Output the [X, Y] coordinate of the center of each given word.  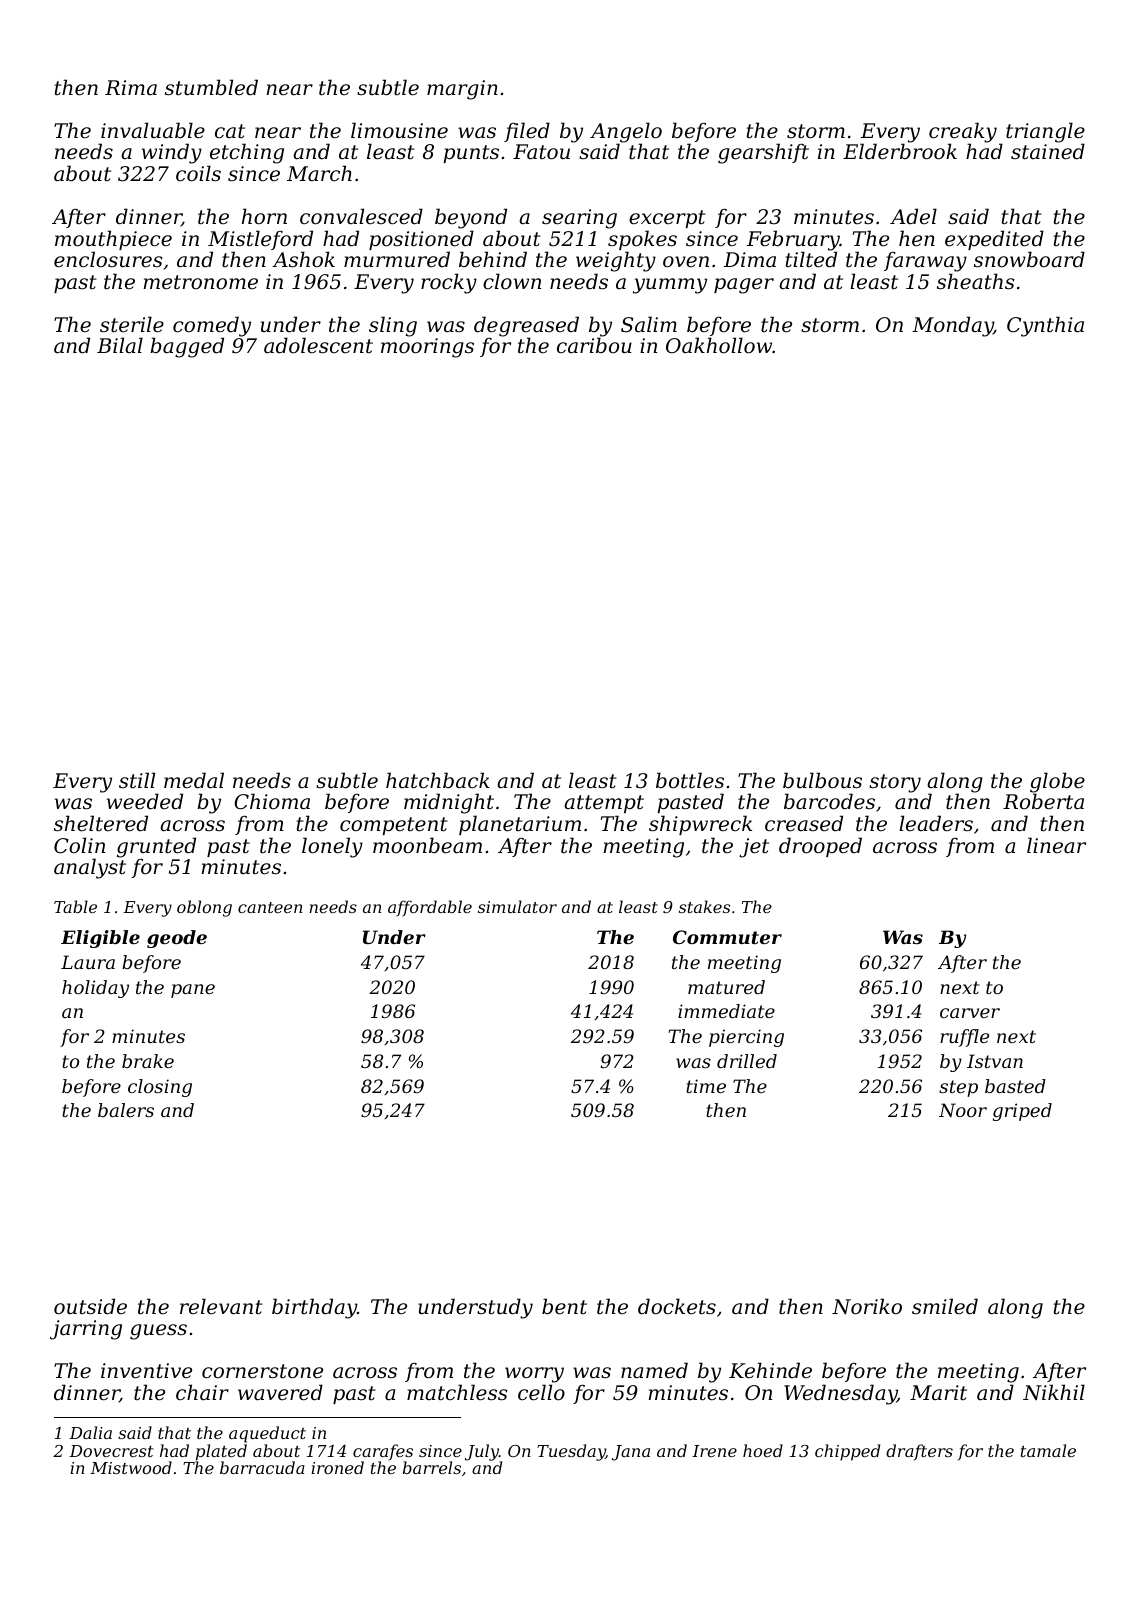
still [137, 780]
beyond [471, 218]
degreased [526, 326]
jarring [86, 1330]
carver [970, 1013]
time [706, 1086]
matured [726, 987]
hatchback [438, 780]
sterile [132, 324]
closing [160, 1088]
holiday [95, 989]
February [793, 240]
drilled [747, 1061]
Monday [952, 326]
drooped [820, 847]
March [319, 173]
